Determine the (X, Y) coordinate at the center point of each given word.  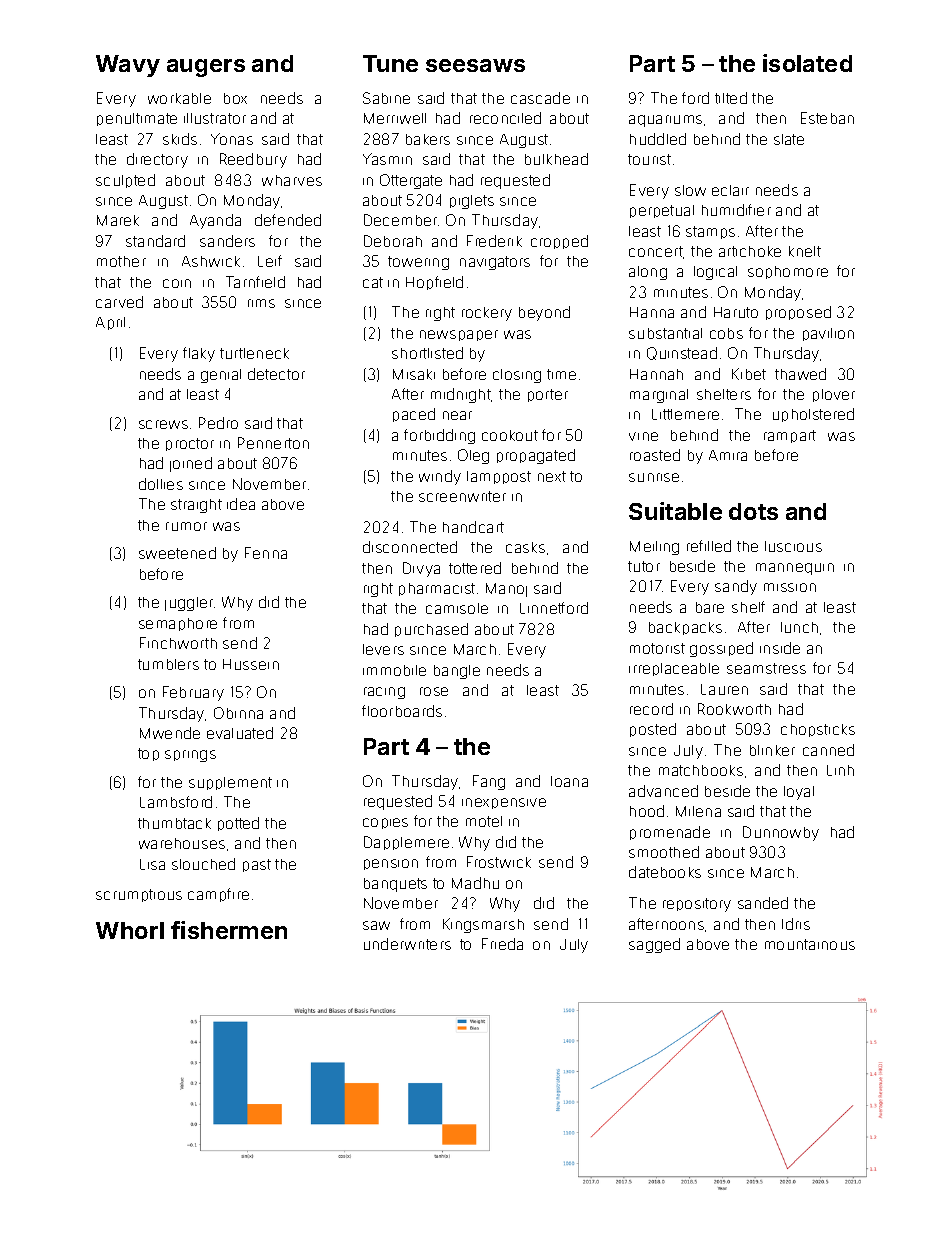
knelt (805, 251)
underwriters (407, 944)
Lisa (152, 864)
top (148, 754)
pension (391, 864)
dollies (161, 484)
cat (373, 282)
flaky (199, 354)
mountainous (810, 944)
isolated (807, 63)
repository (697, 905)
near (457, 415)
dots (753, 511)
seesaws (475, 65)
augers (206, 68)
